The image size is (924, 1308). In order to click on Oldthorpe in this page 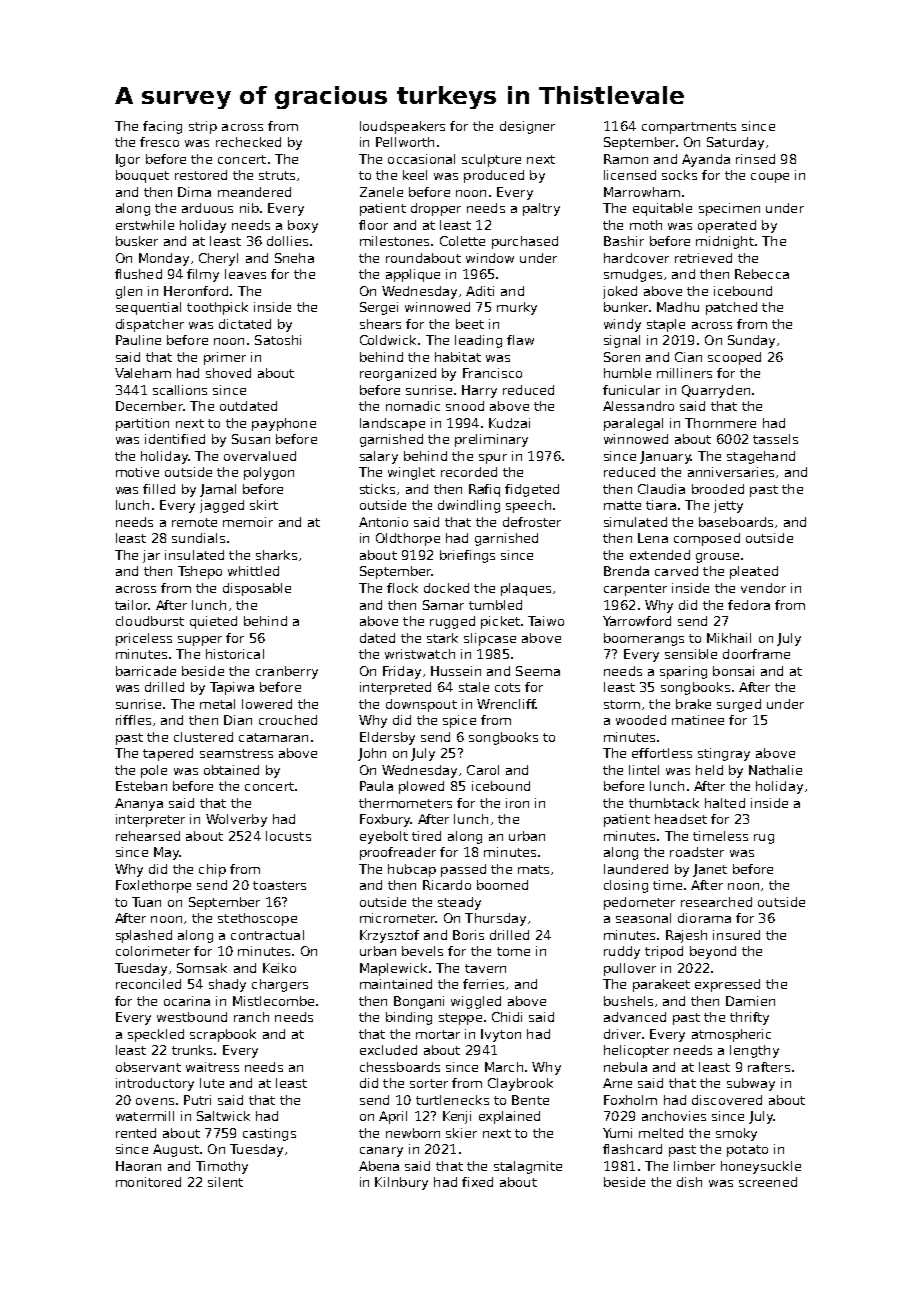, I will do `click(408, 539)`.
